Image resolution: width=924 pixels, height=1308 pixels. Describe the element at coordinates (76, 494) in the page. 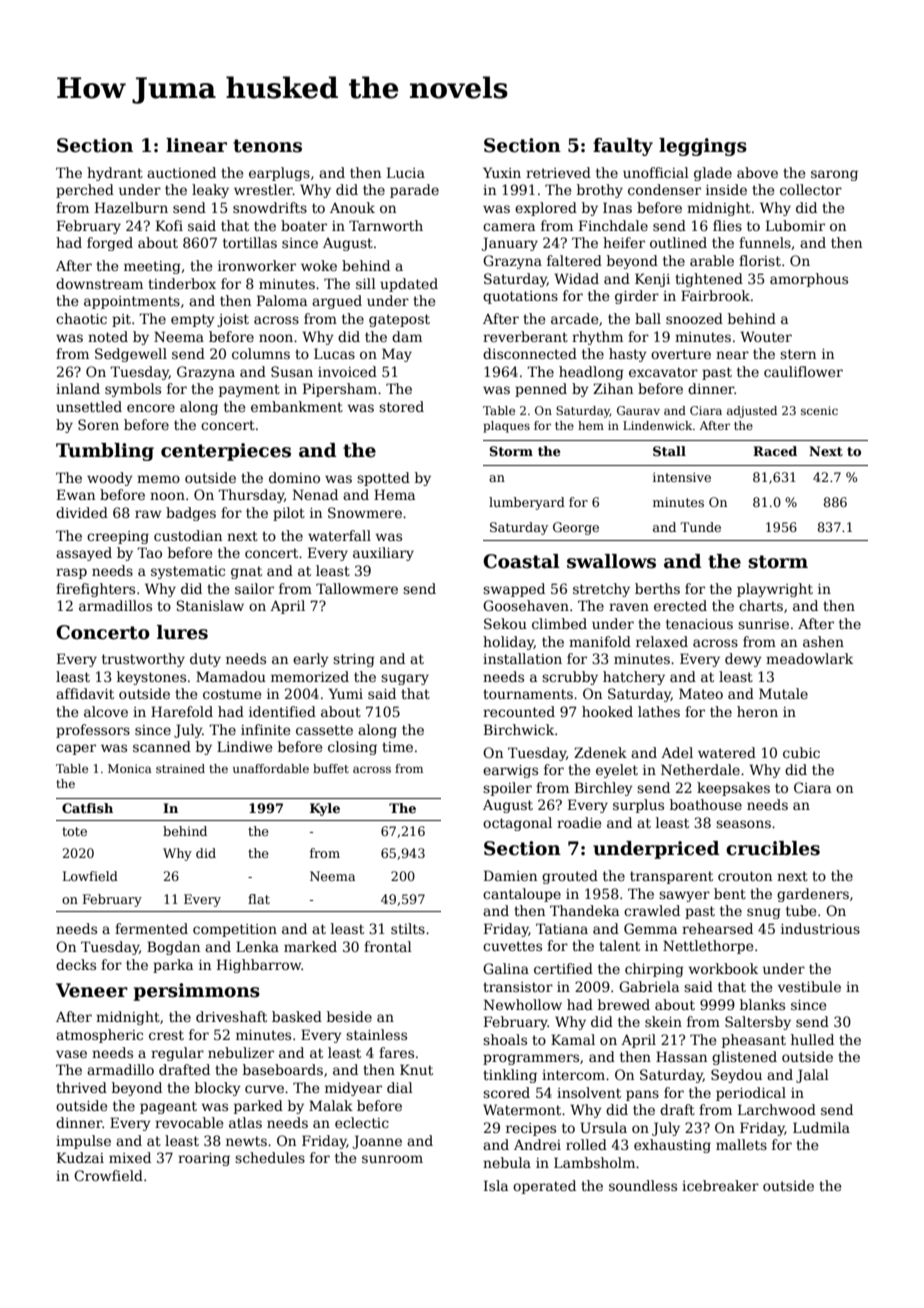

I see `Ewan` at that location.
